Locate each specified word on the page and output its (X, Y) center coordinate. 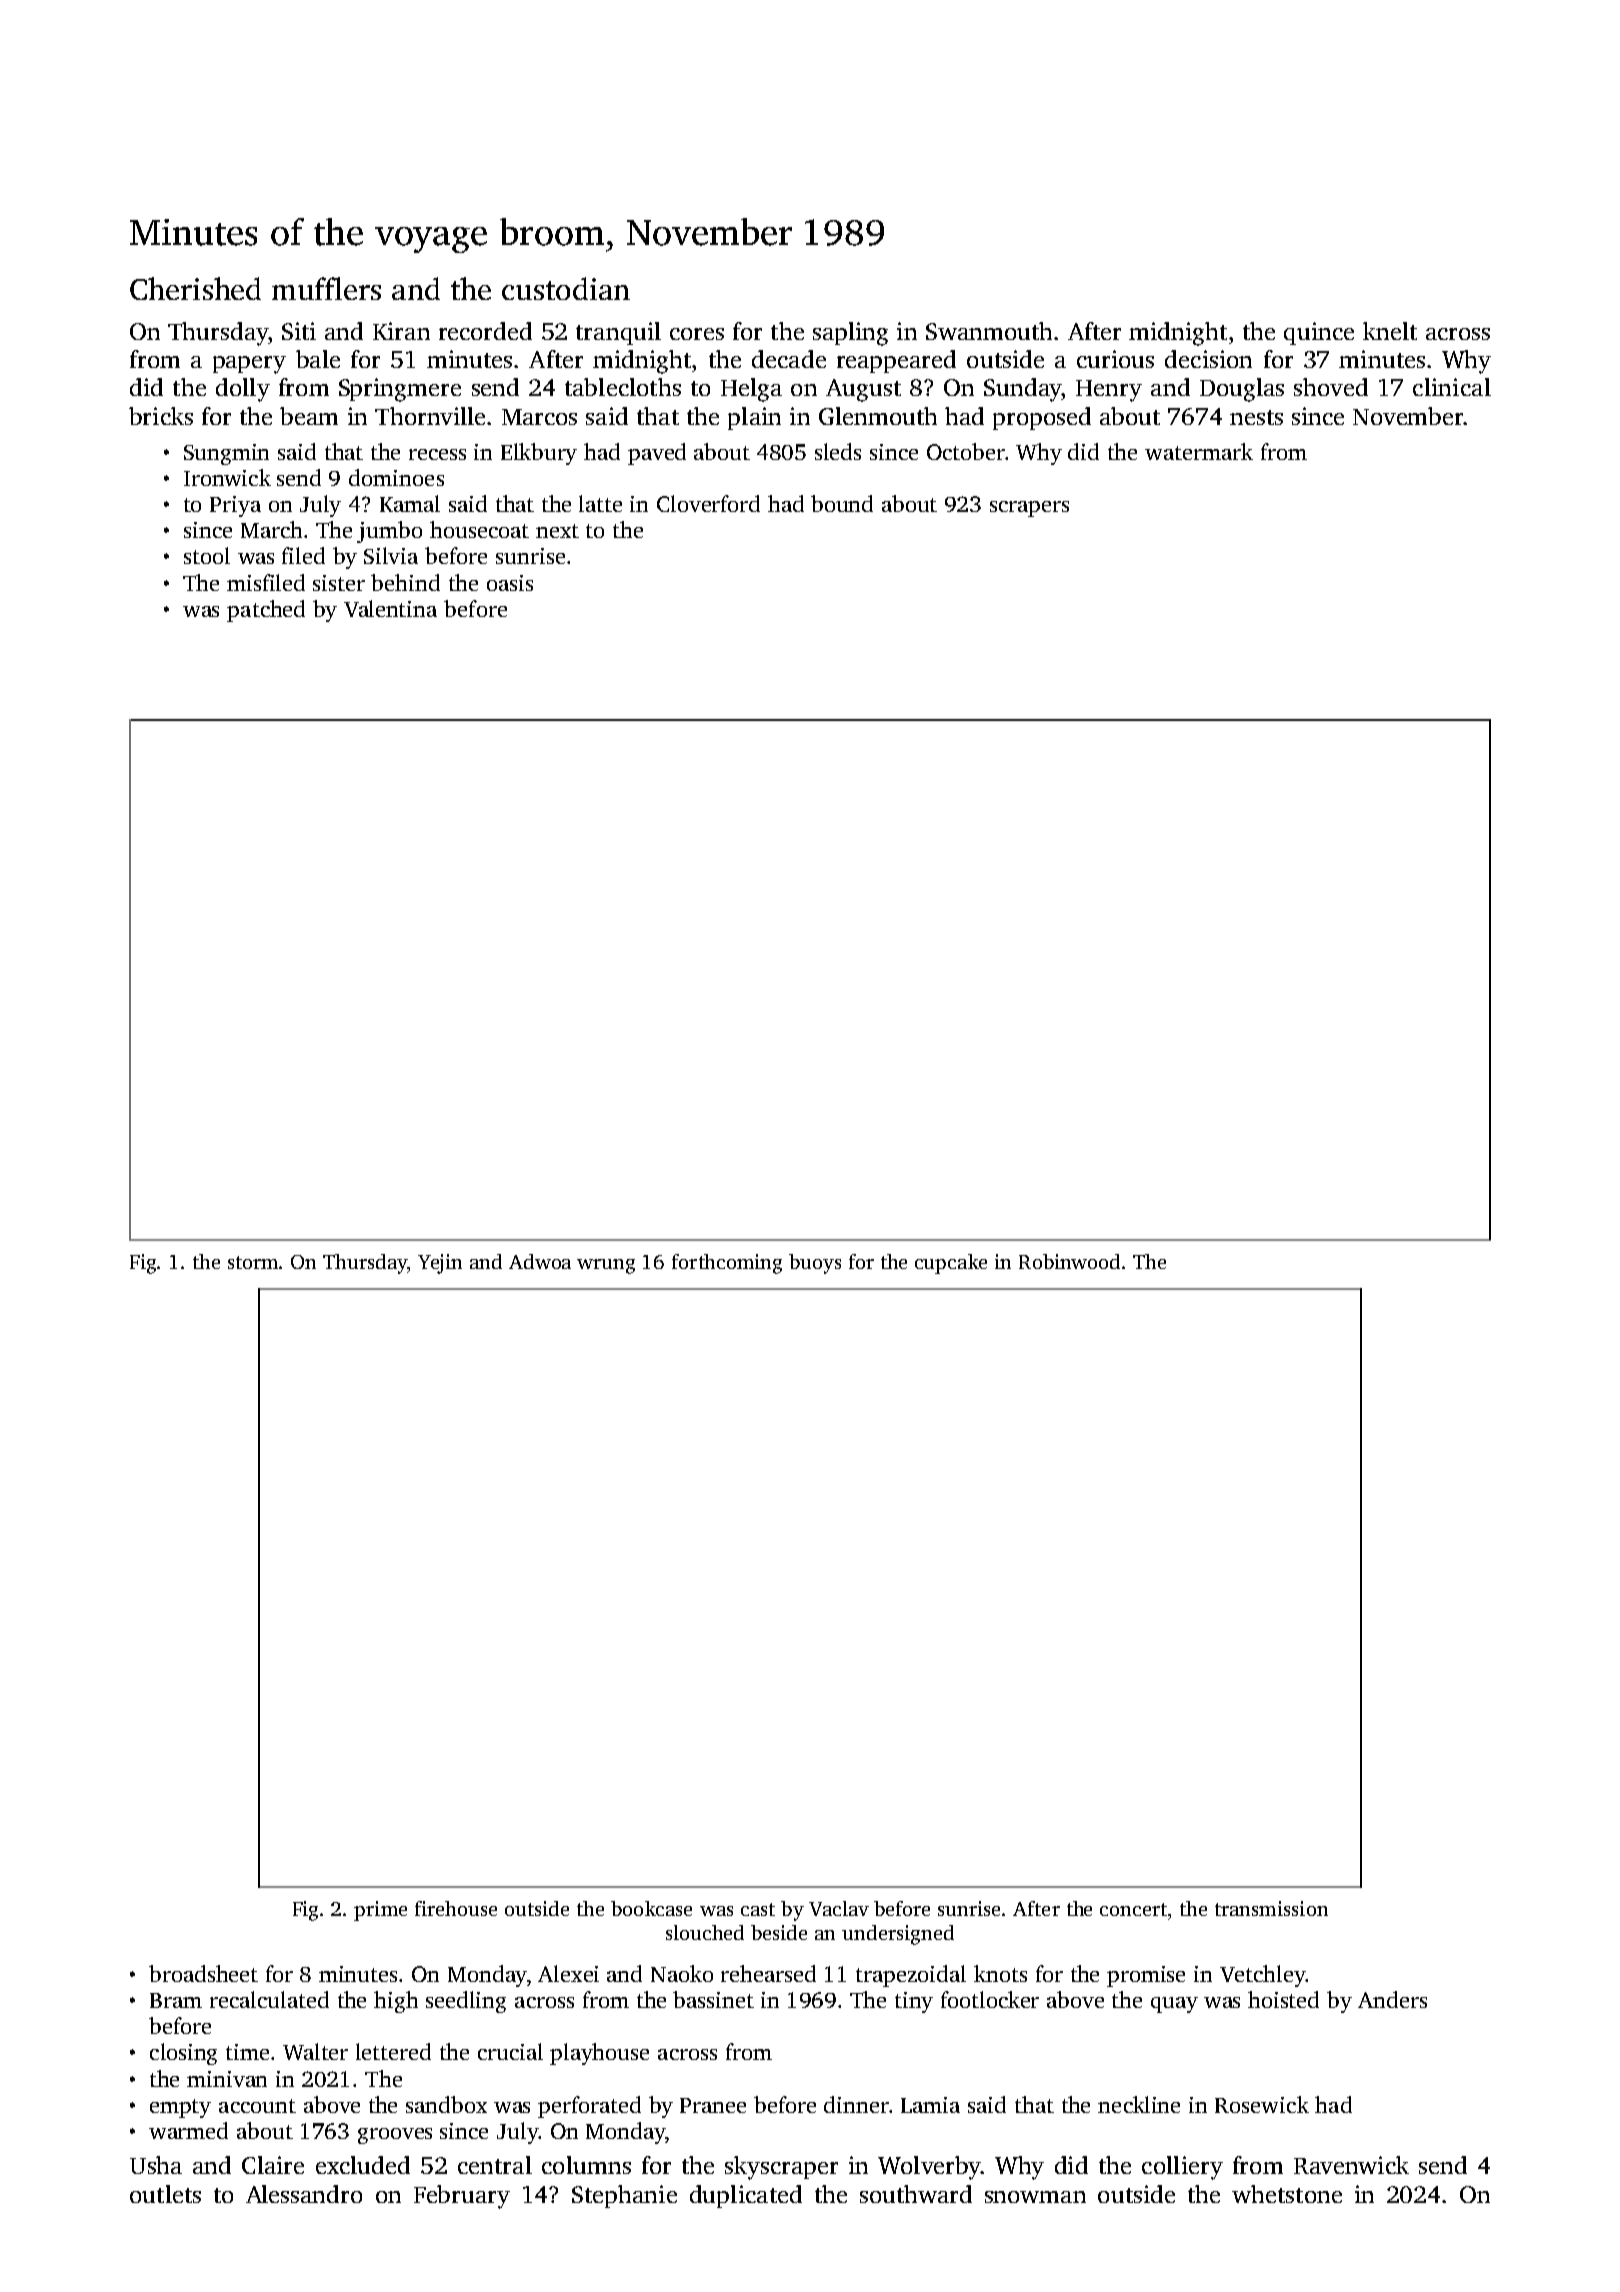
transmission (1271, 1908)
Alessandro (304, 2194)
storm (253, 1262)
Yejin (440, 1264)
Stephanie (624, 2196)
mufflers (326, 288)
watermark (1199, 451)
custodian (566, 288)
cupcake (951, 1264)
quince (1319, 333)
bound (842, 503)
